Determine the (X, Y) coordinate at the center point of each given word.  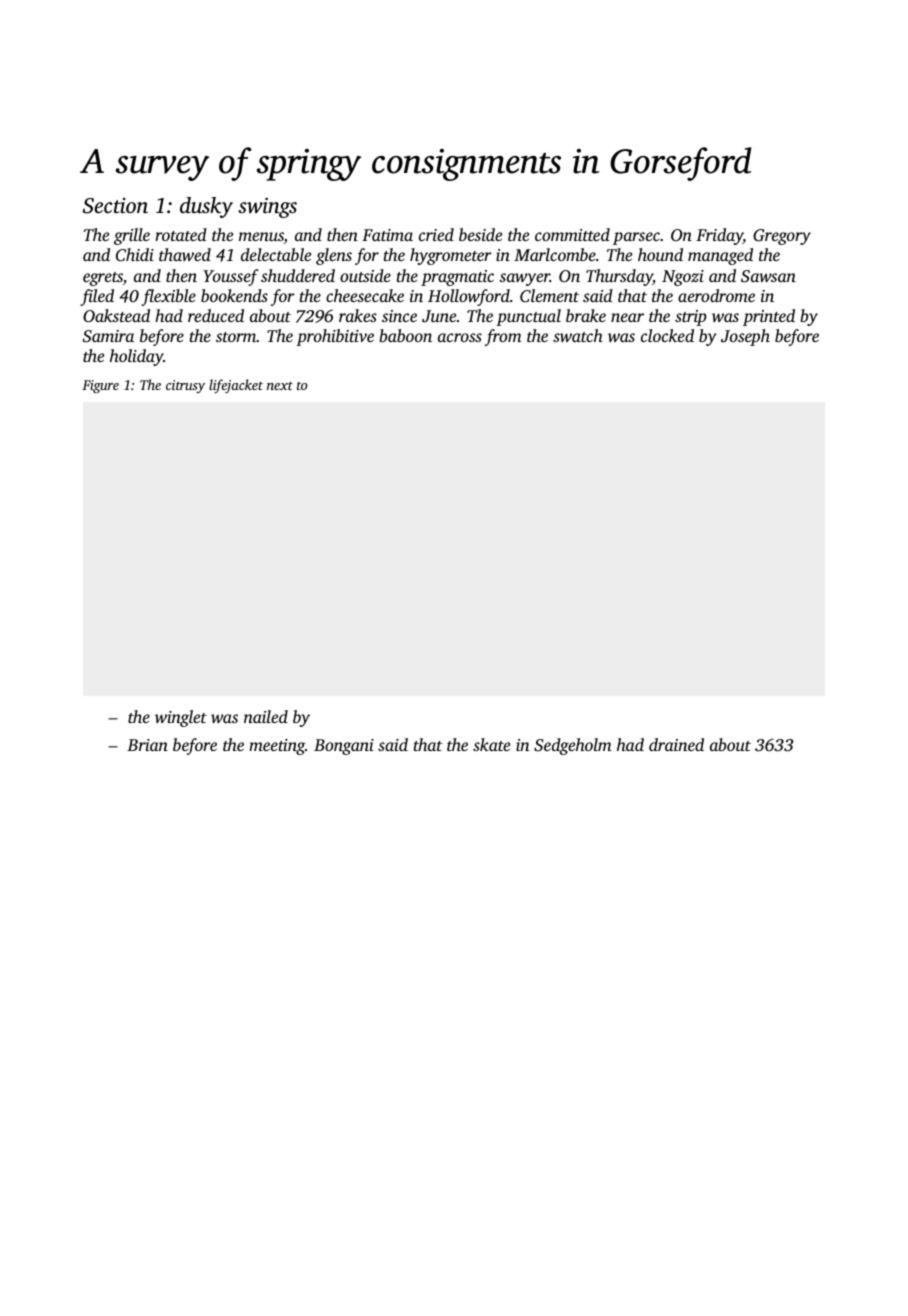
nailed (266, 716)
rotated (181, 234)
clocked (667, 335)
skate (491, 744)
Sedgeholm (573, 746)
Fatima (387, 235)
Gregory (782, 237)
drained (676, 744)
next (280, 386)
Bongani (344, 747)
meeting (277, 747)
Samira (108, 336)
